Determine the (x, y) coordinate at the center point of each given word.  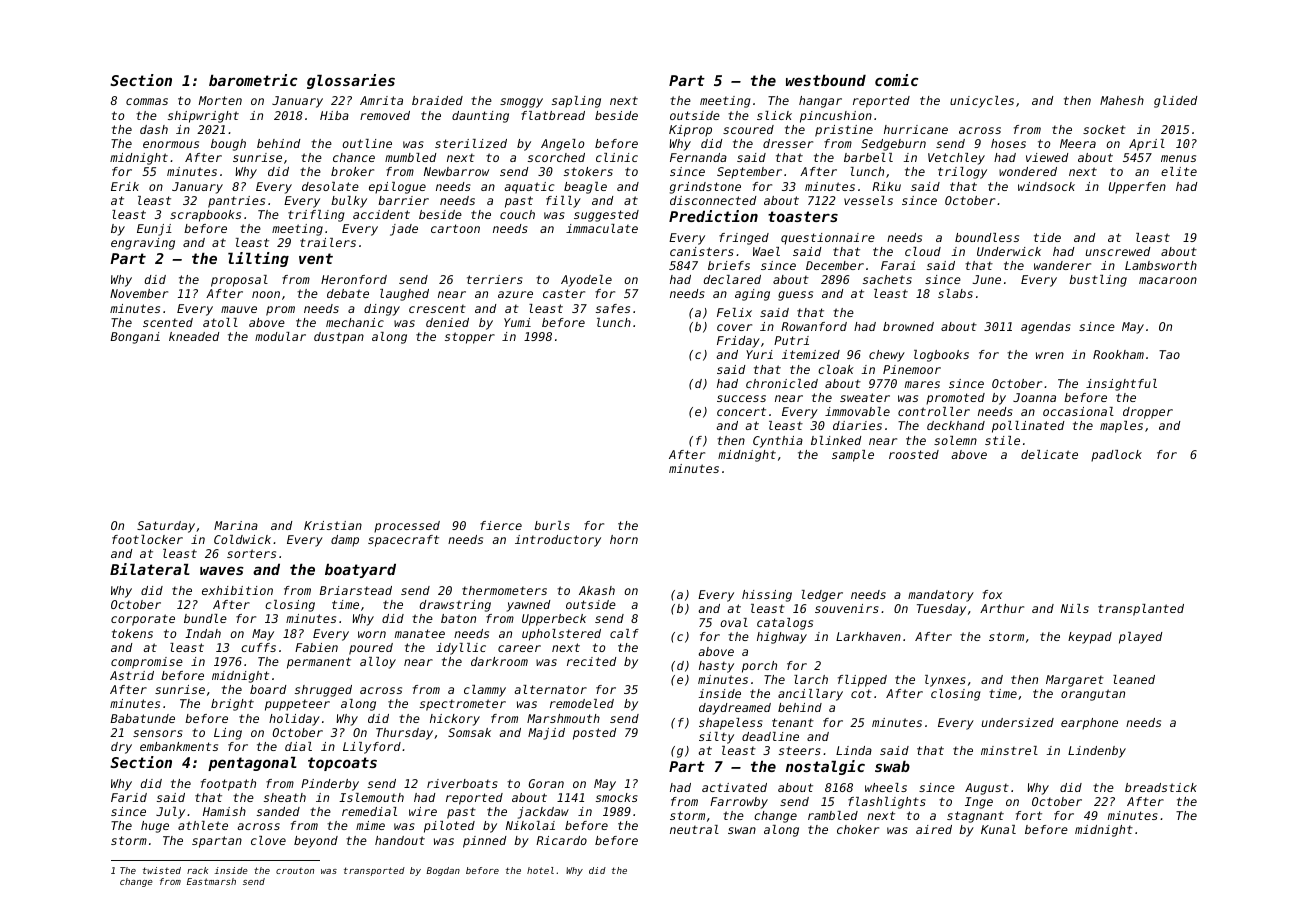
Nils (1075, 608)
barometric (253, 80)
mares (922, 384)
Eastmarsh (211, 881)
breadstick (1161, 787)
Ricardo (561, 840)
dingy (382, 310)
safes (613, 308)
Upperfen (1137, 188)
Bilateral (150, 569)
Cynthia (778, 442)
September (749, 173)
